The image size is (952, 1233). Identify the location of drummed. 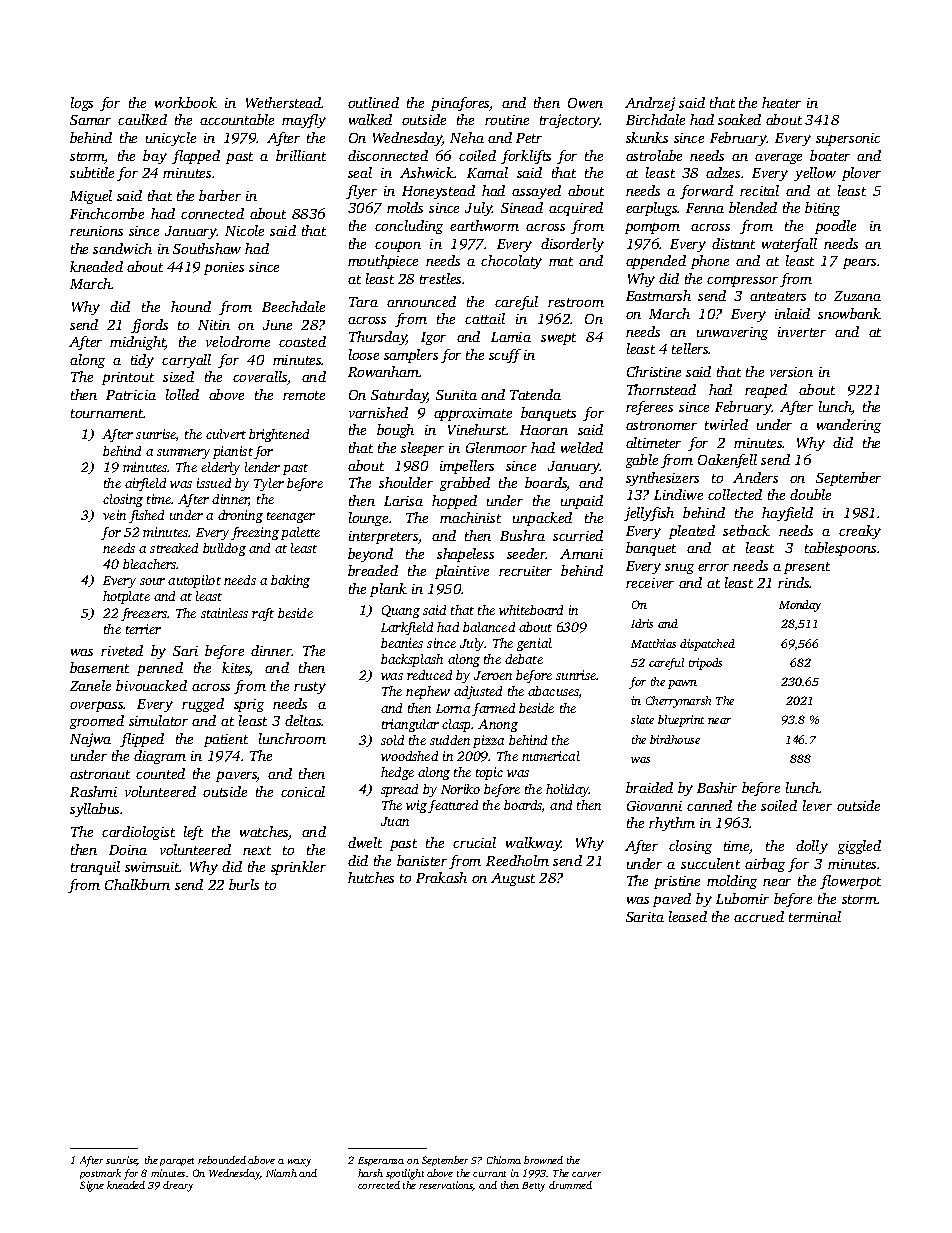
(570, 1185).
